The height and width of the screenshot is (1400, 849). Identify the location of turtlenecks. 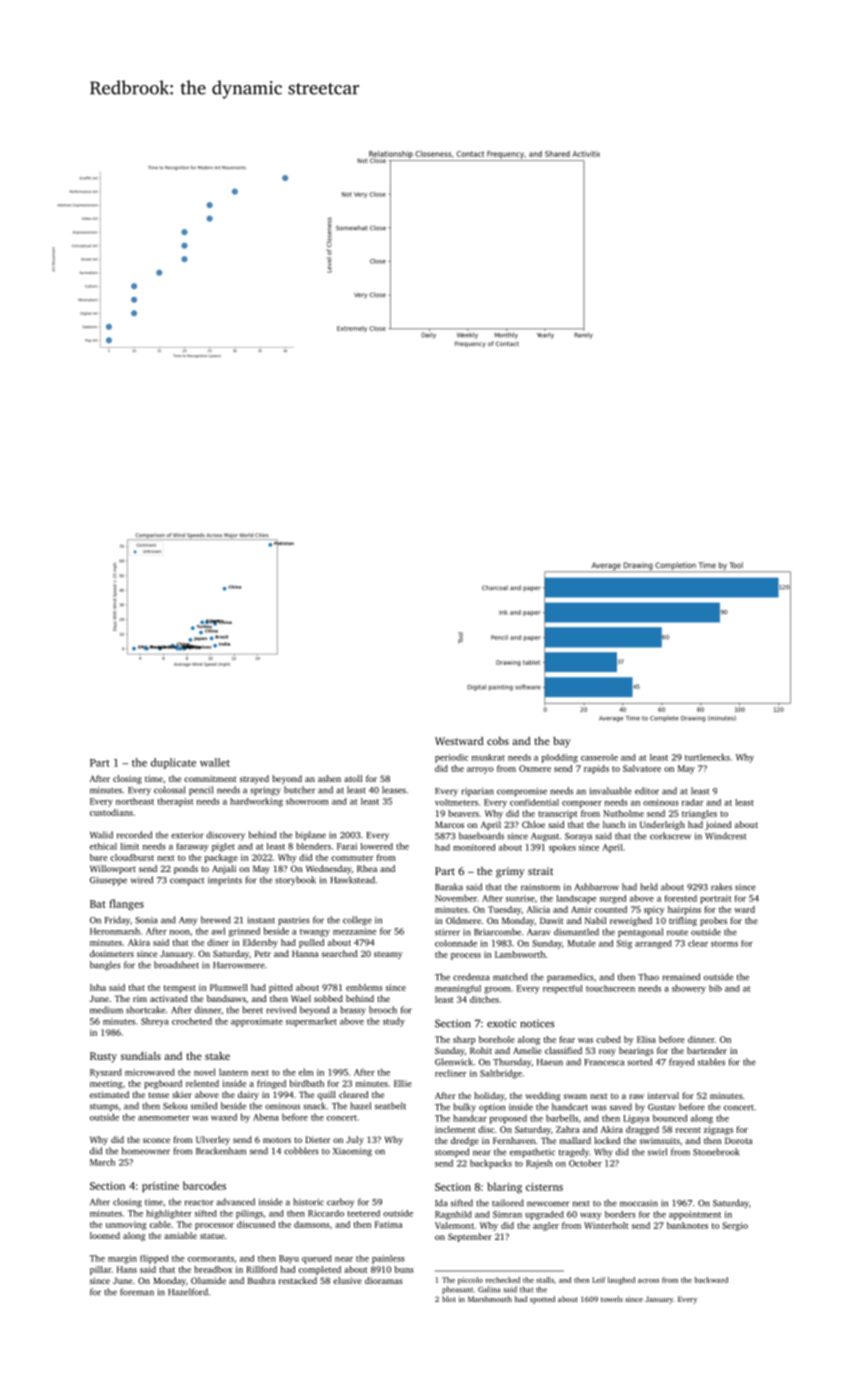
(707, 757).
